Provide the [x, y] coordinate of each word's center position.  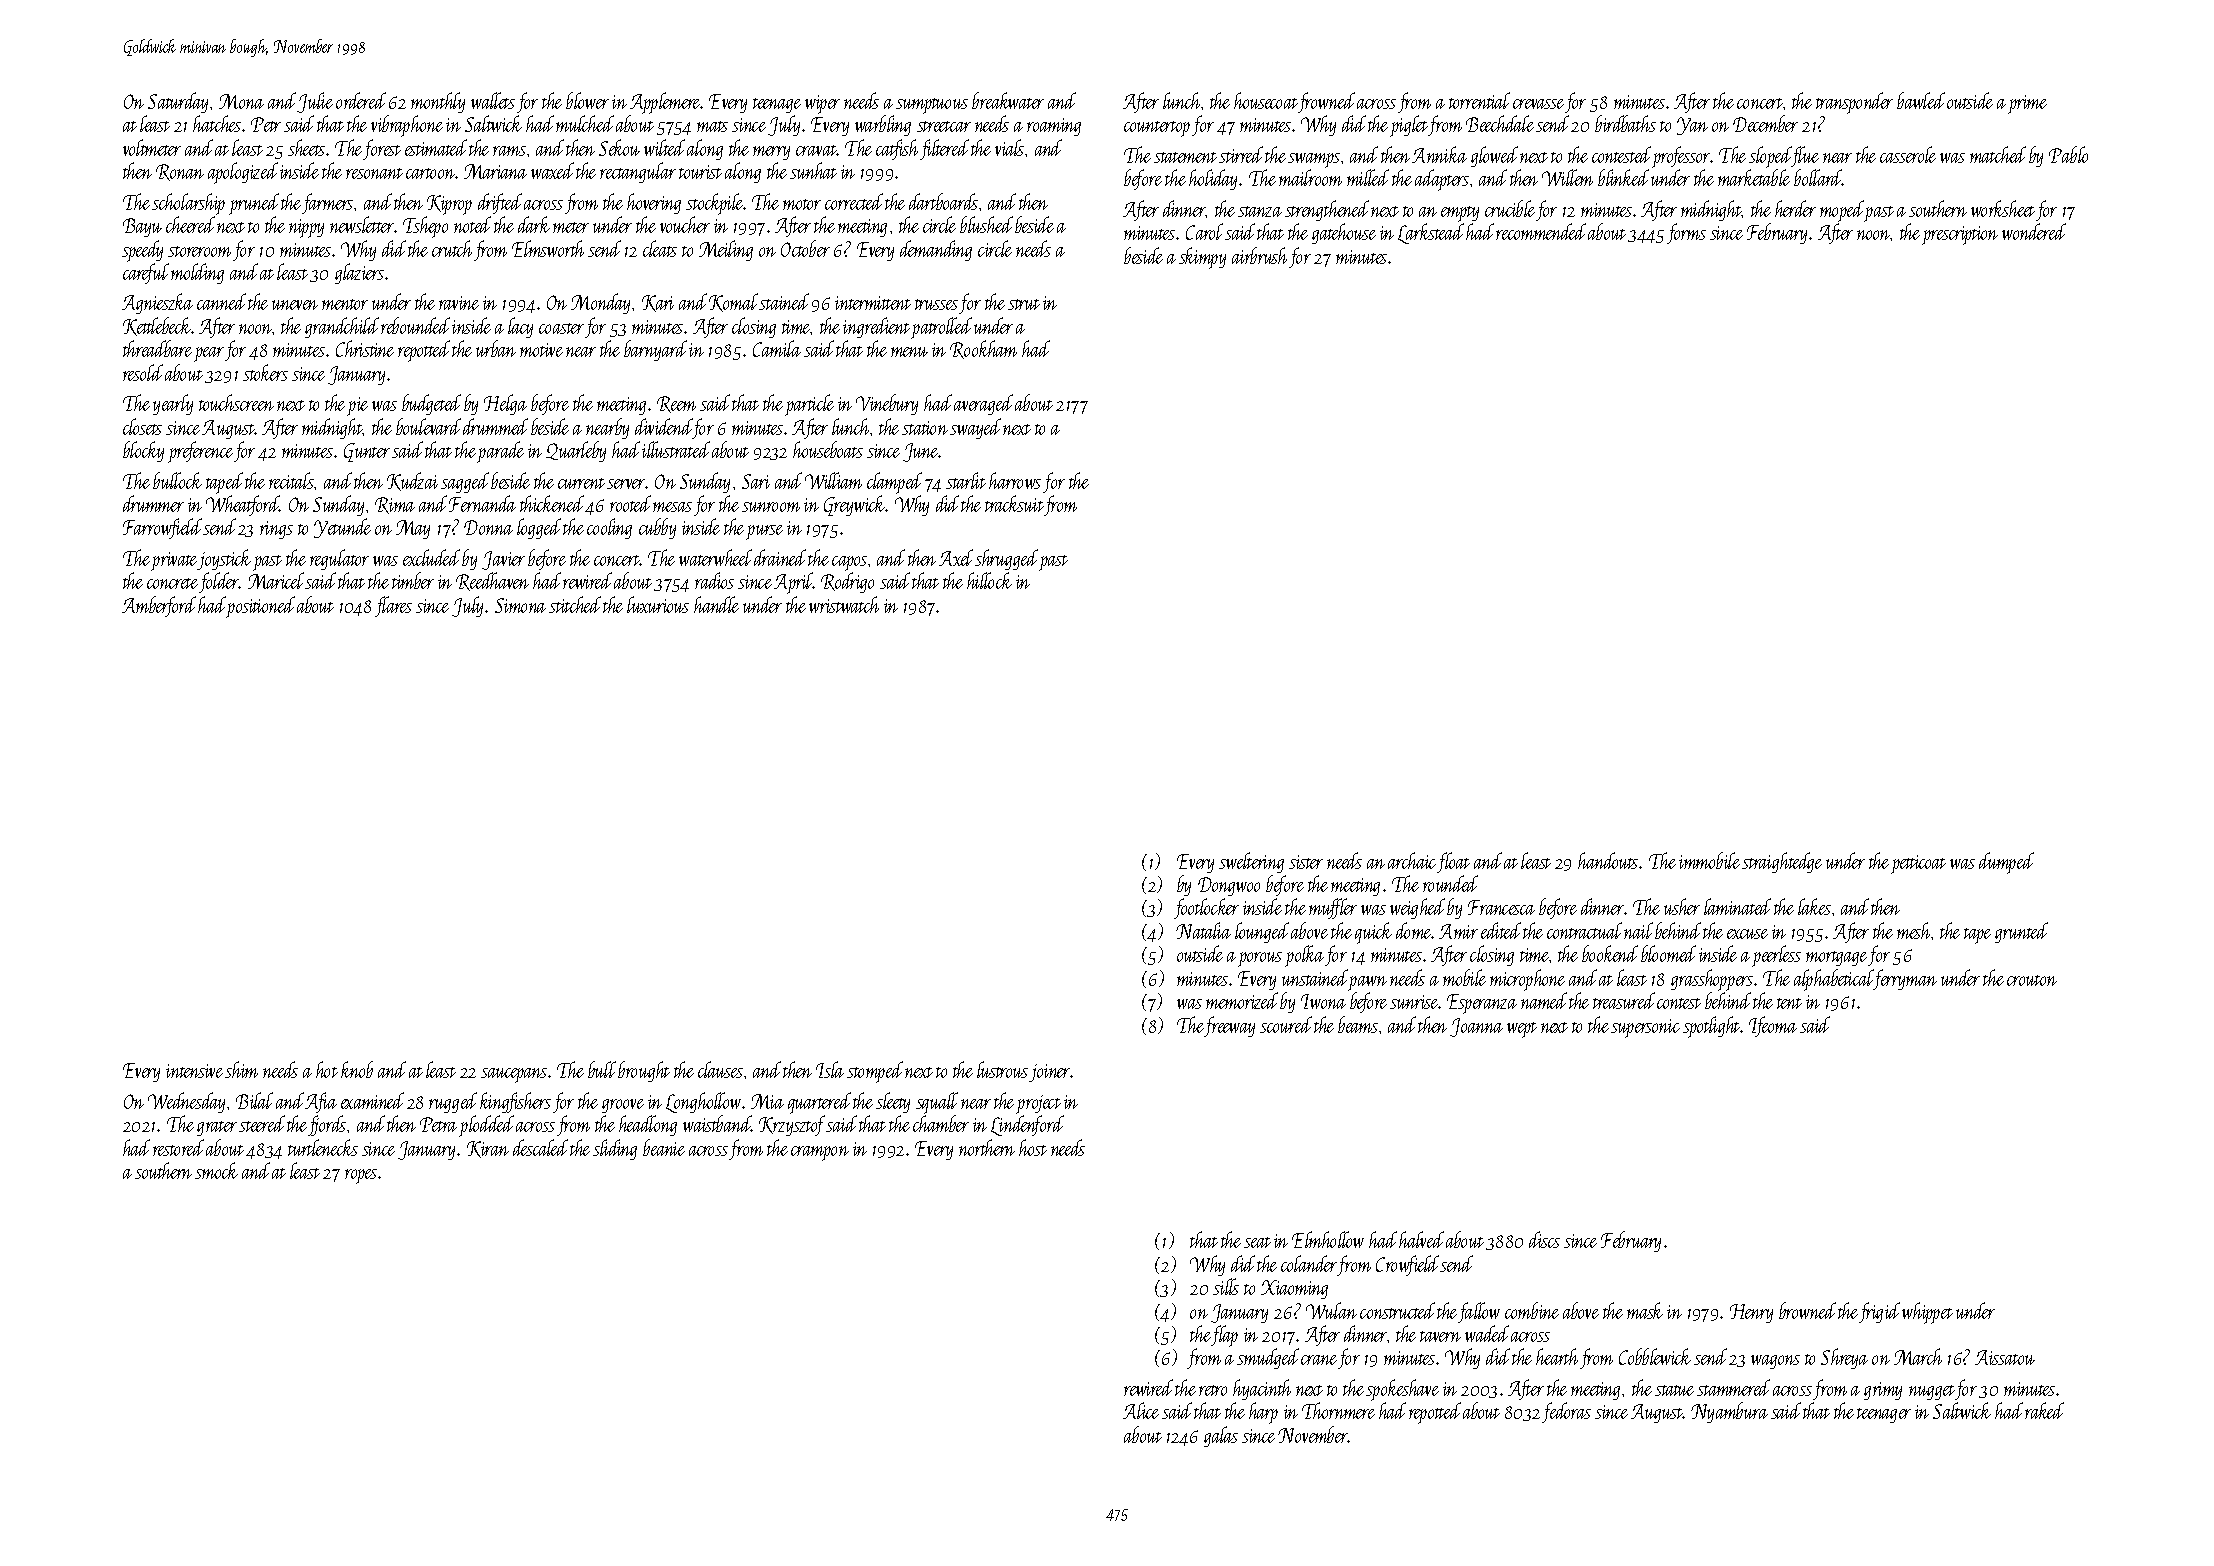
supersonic [1645, 1028]
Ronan [180, 172]
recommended [1541, 231]
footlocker [1206, 908]
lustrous [1002, 1069]
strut [1024, 304]
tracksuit [1014, 503]
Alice [1141, 1410]
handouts [1608, 860]
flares [393, 606]
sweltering [1251, 862]
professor [1681, 157]
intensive [194, 1071]
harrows [1015, 480]
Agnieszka [157, 303]
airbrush [1259, 255]
